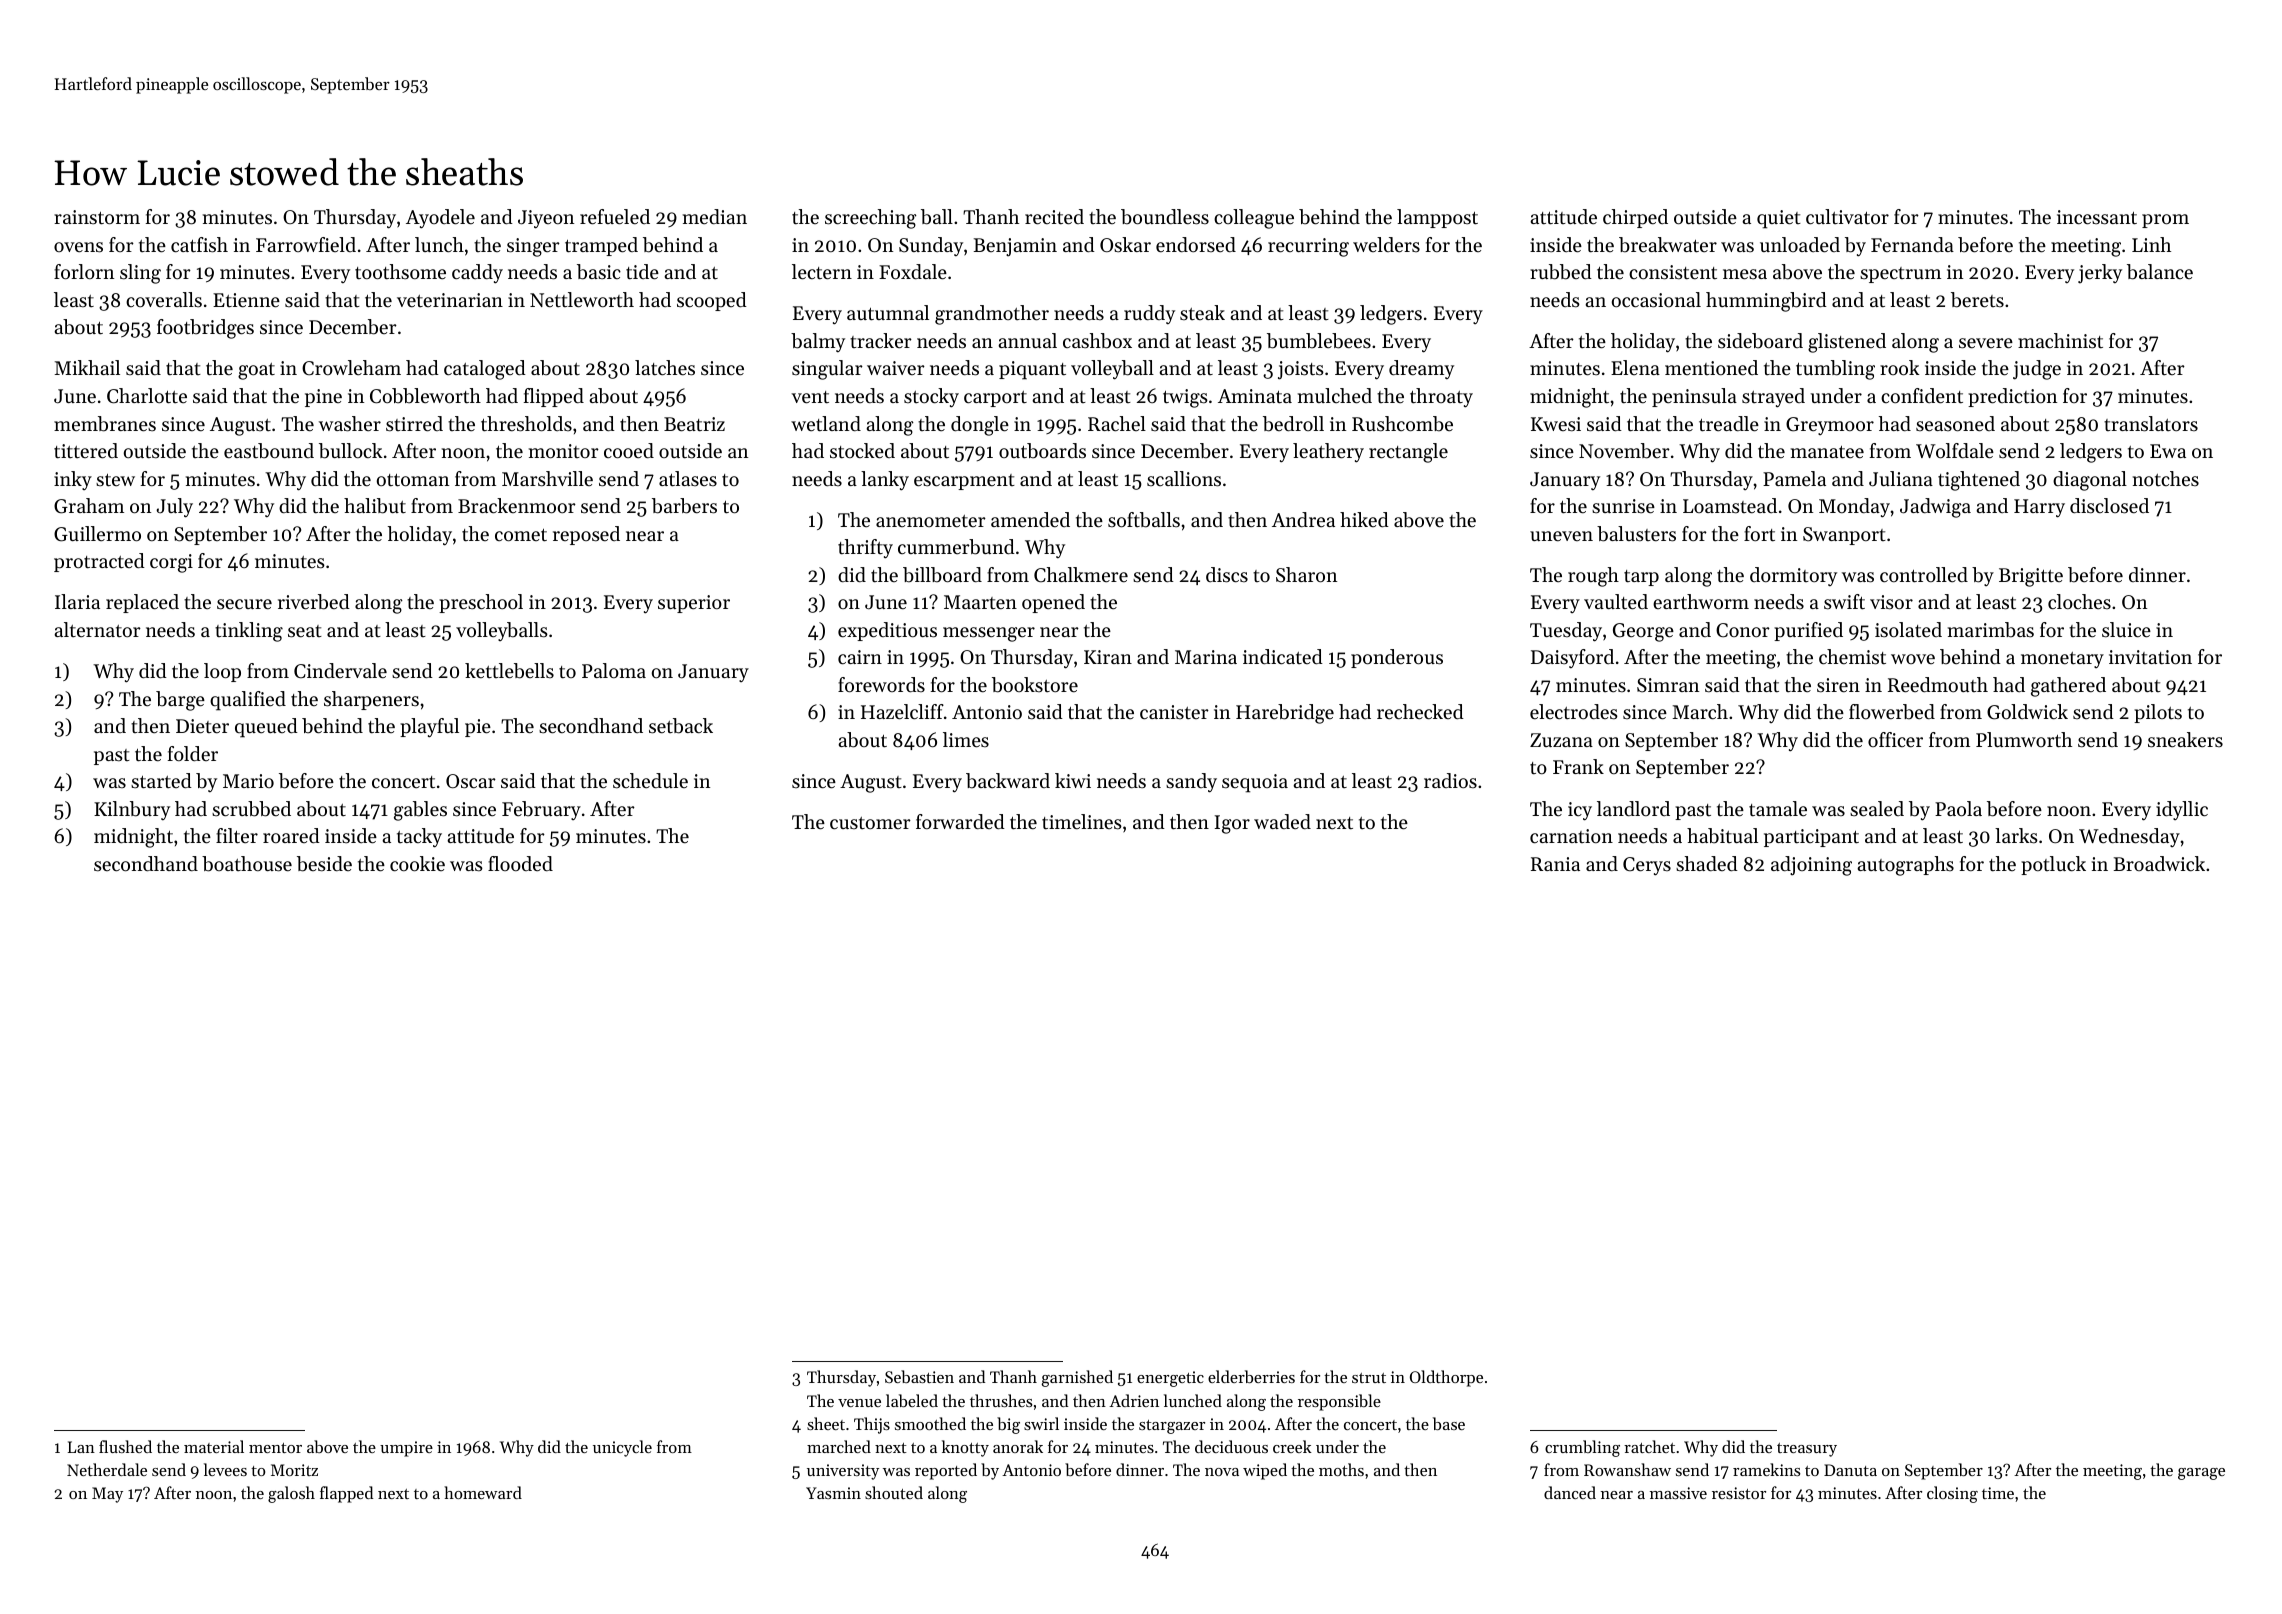  What do you see at coordinates (1555, 864) in the image?
I see `Rania` at bounding box center [1555, 864].
